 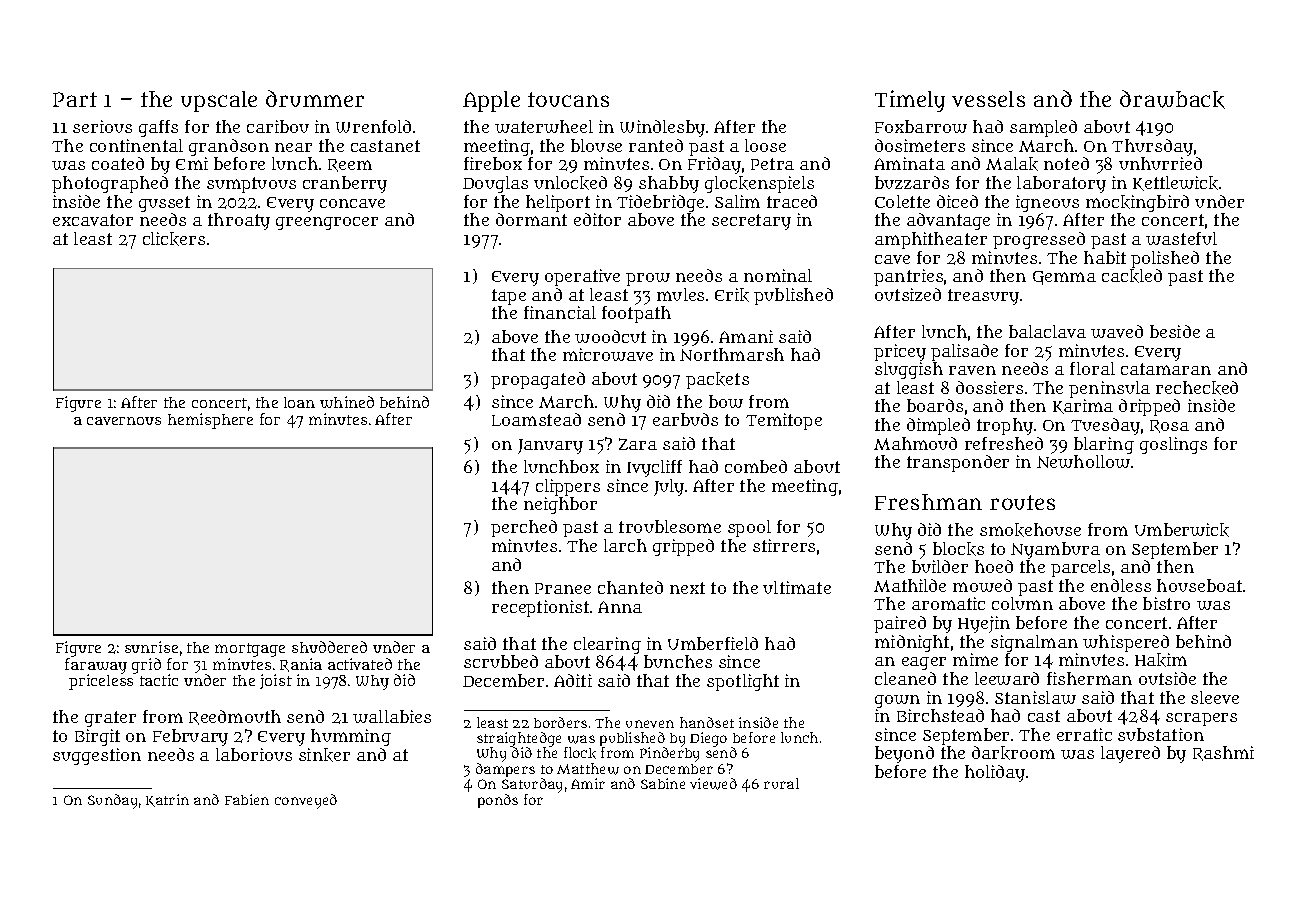 I want to click on perched, so click(x=524, y=528).
